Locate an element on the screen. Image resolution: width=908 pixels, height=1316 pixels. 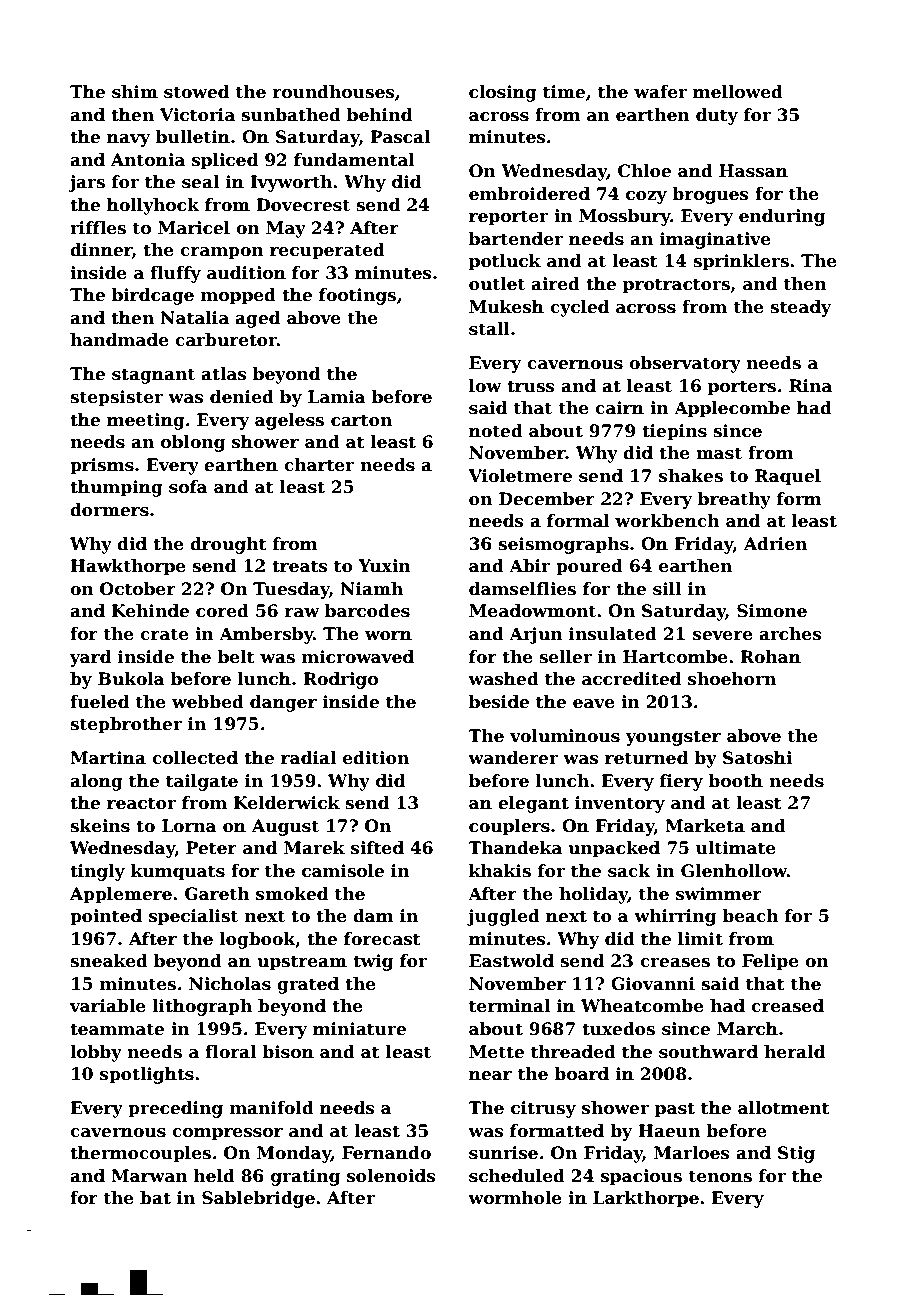
Rina is located at coordinates (810, 386).
